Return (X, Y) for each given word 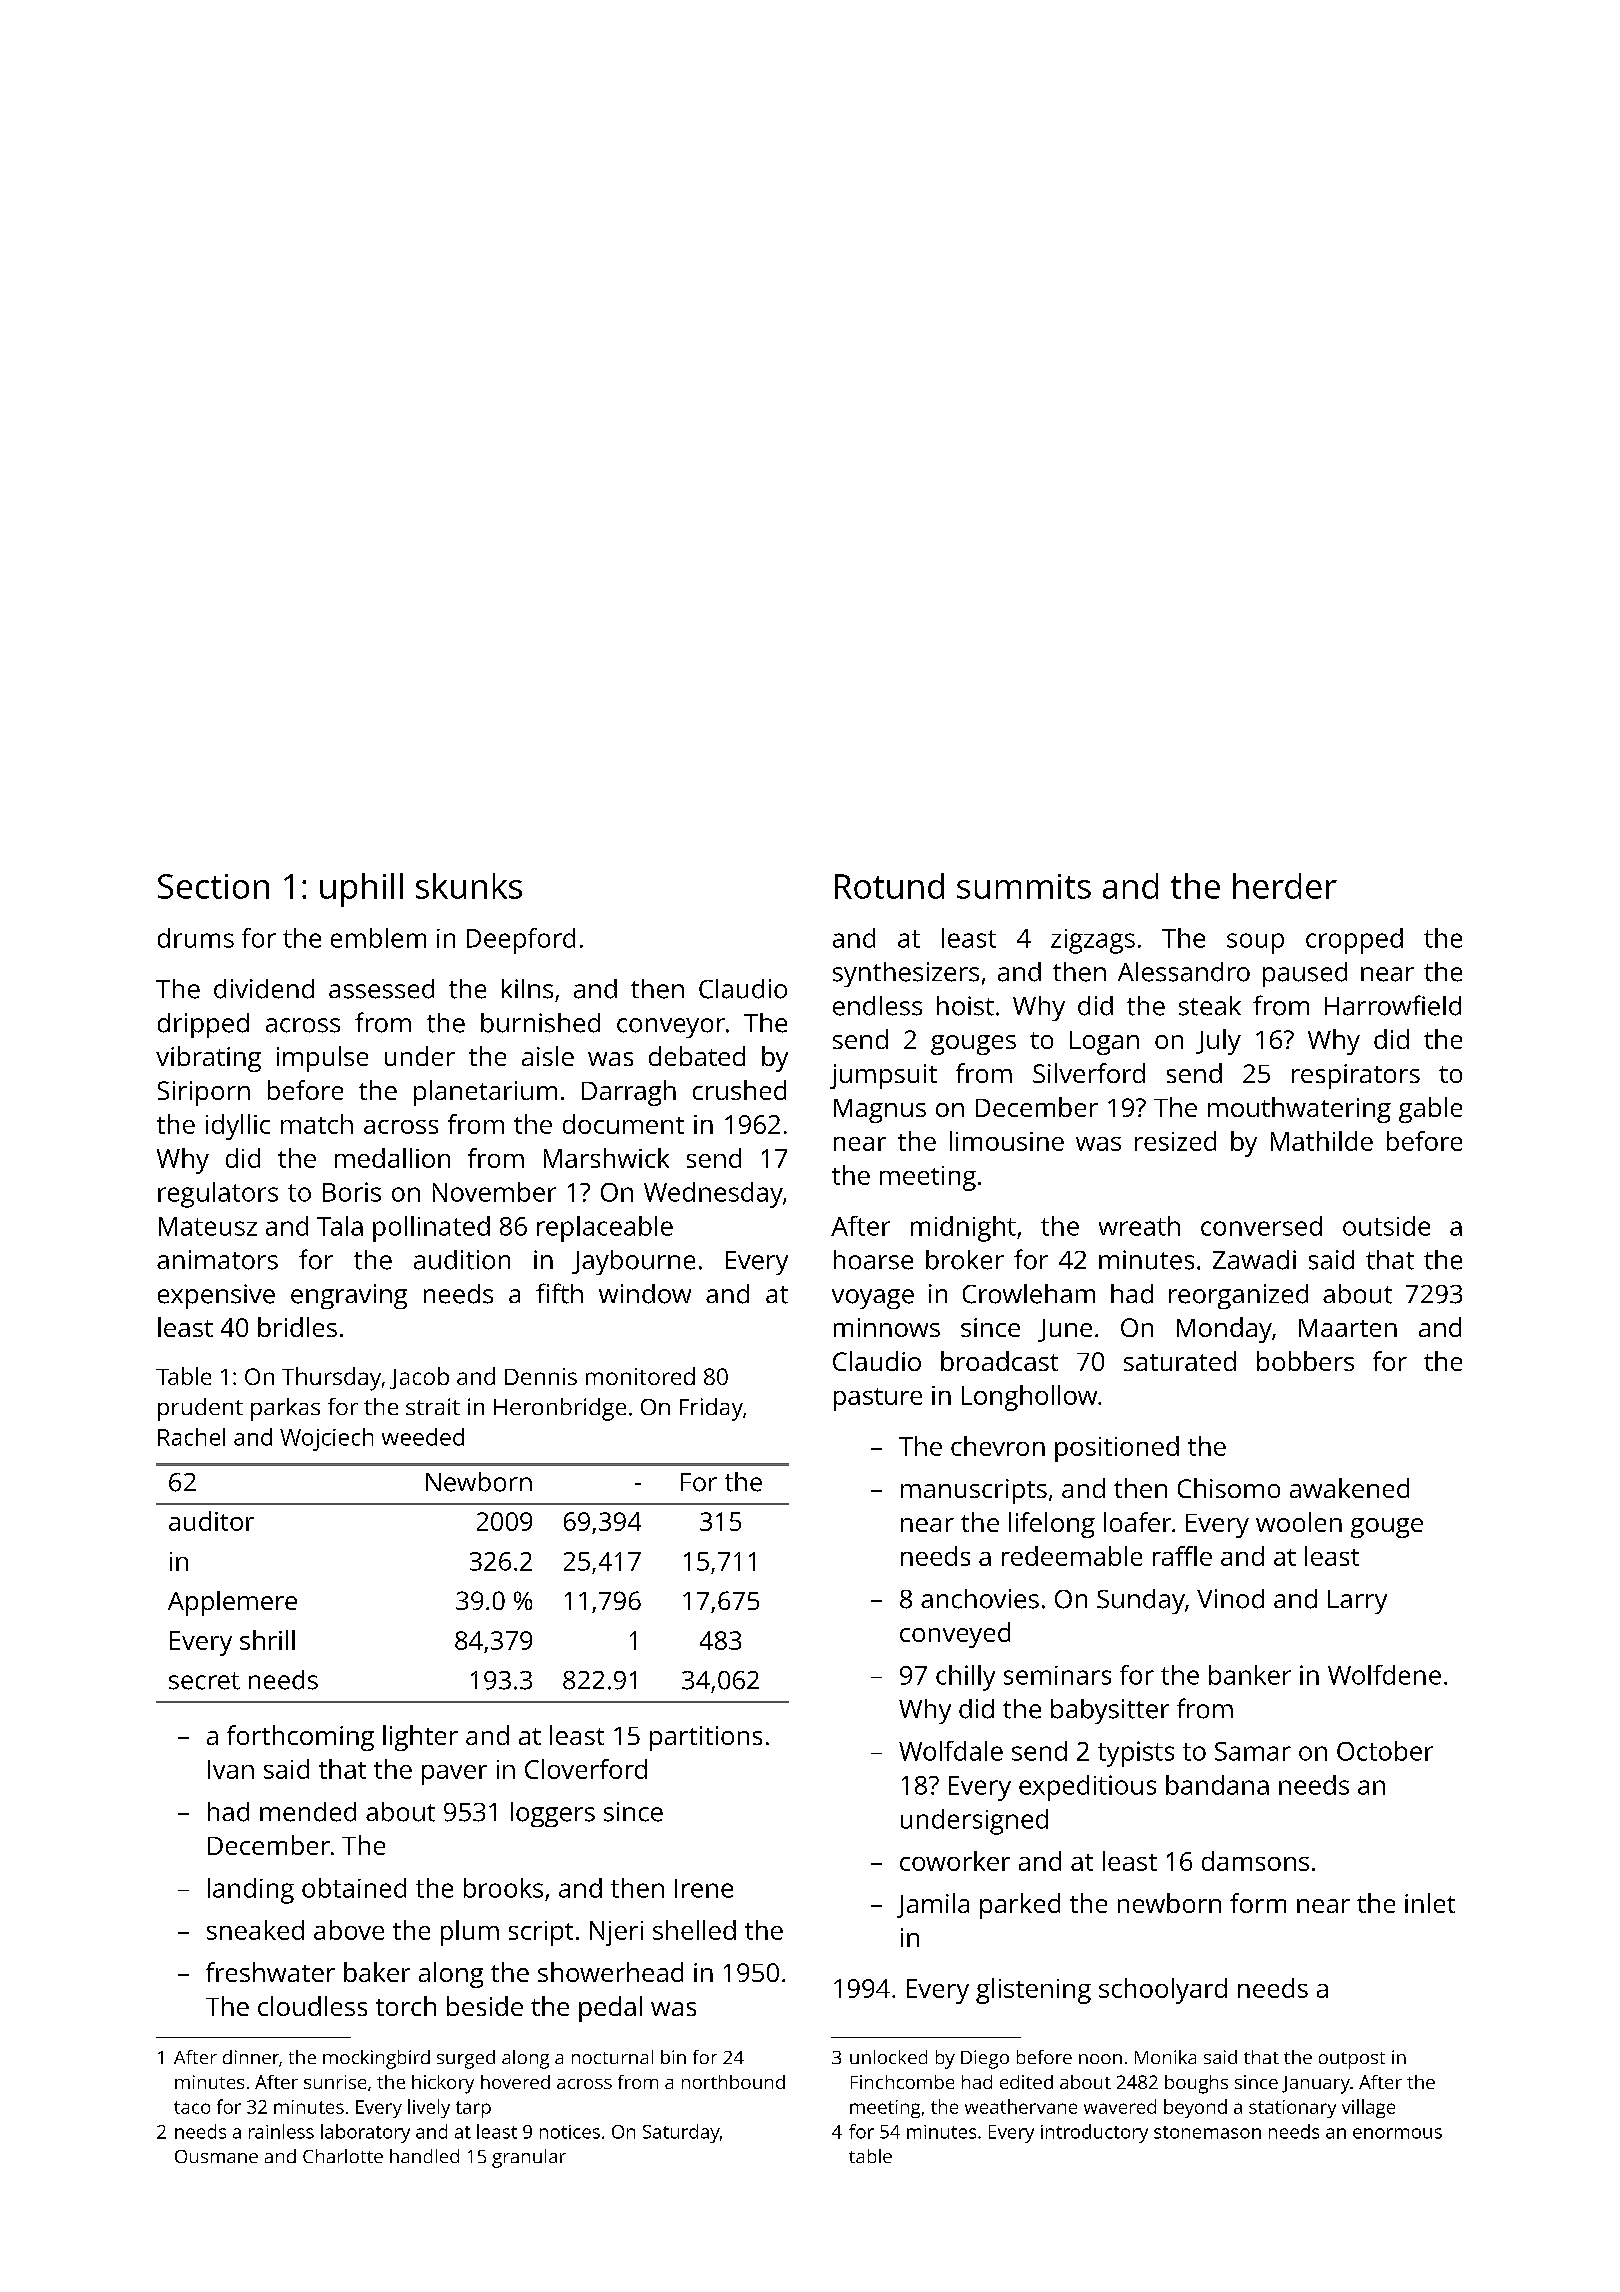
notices (570, 2132)
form (1258, 1903)
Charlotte (343, 2156)
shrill (267, 1640)
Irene (704, 1888)
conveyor (671, 1028)
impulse (322, 1059)
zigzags (1093, 941)
